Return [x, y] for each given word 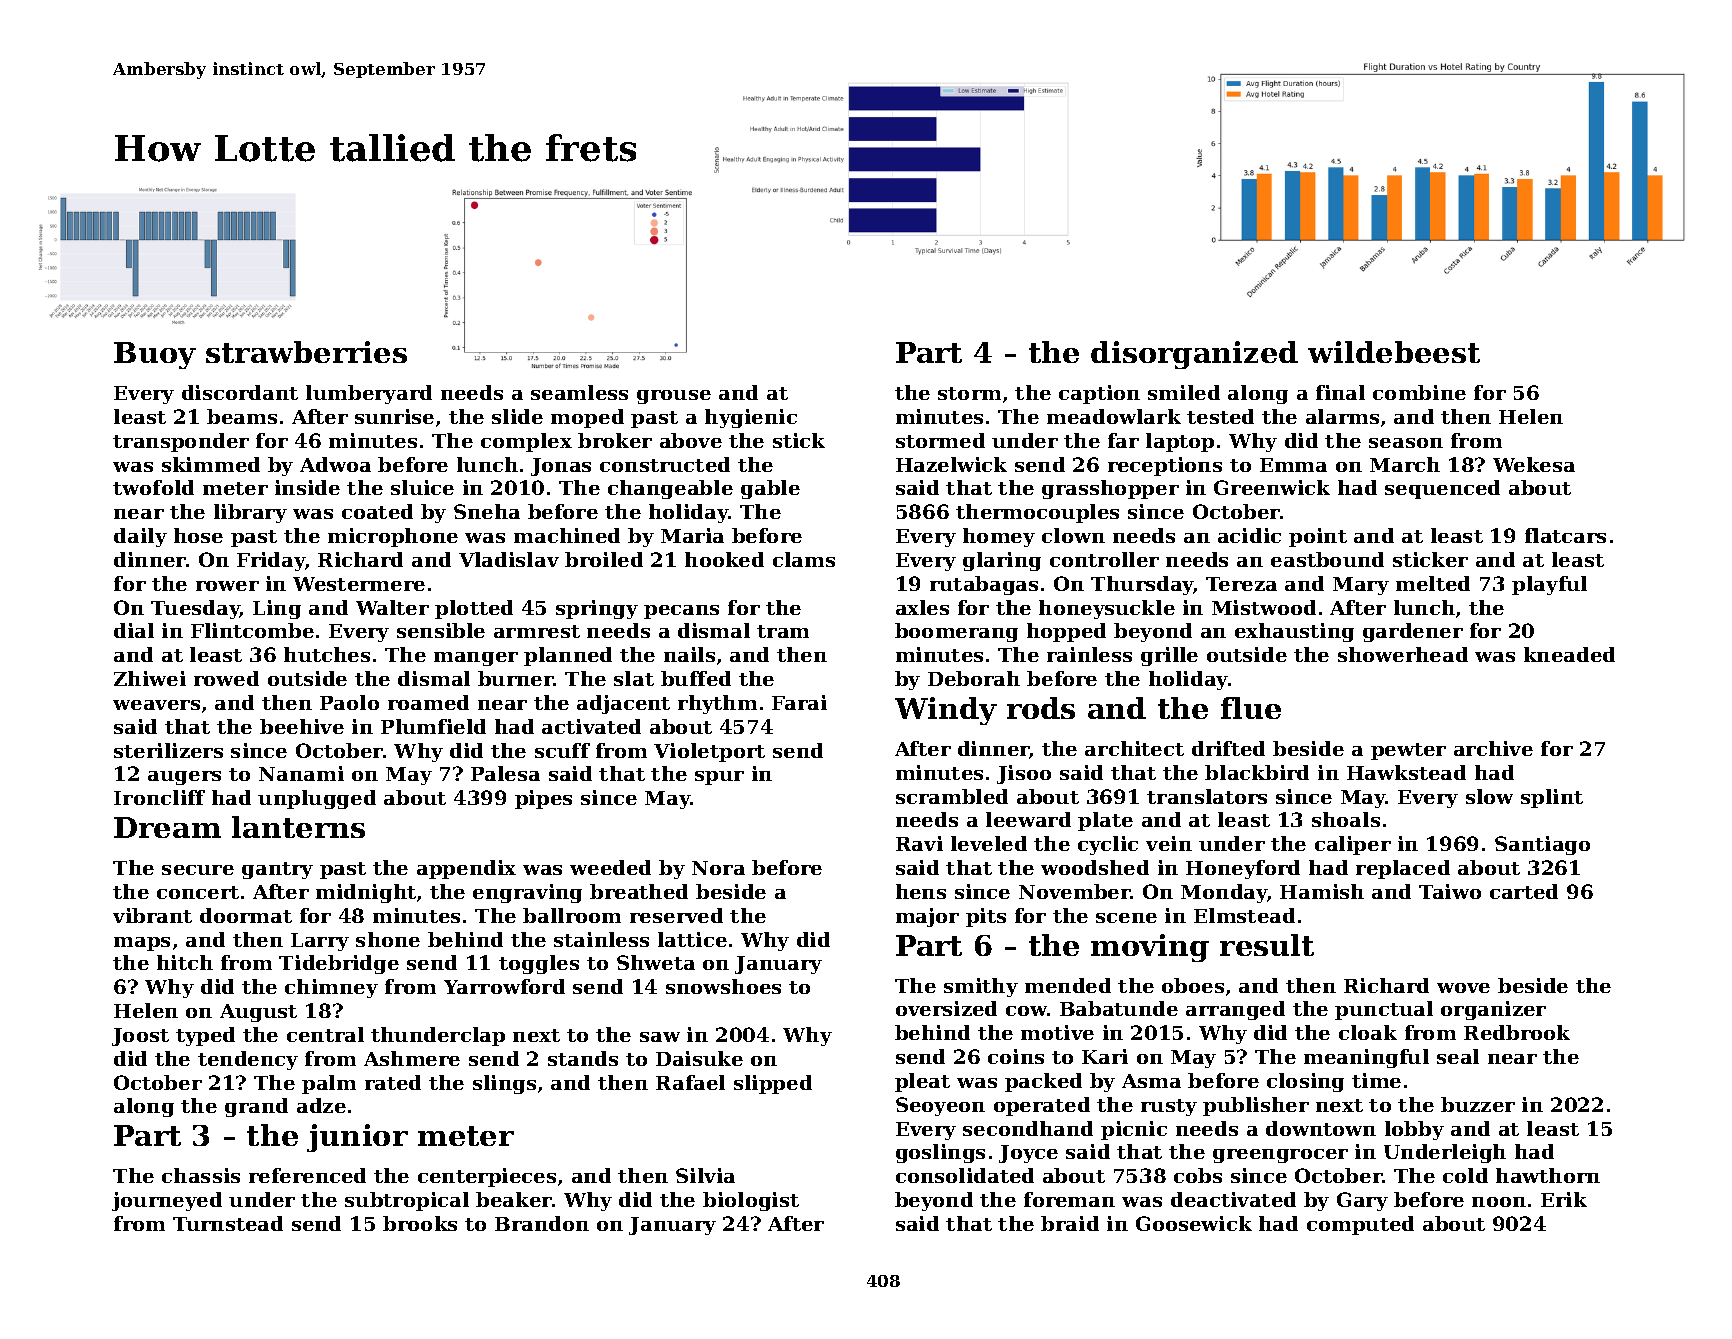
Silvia [705, 1175]
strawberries [306, 352]
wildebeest [1394, 352]
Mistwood [1264, 607]
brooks [420, 1223]
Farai [799, 702]
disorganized [1194, 355]
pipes [543, 799]
